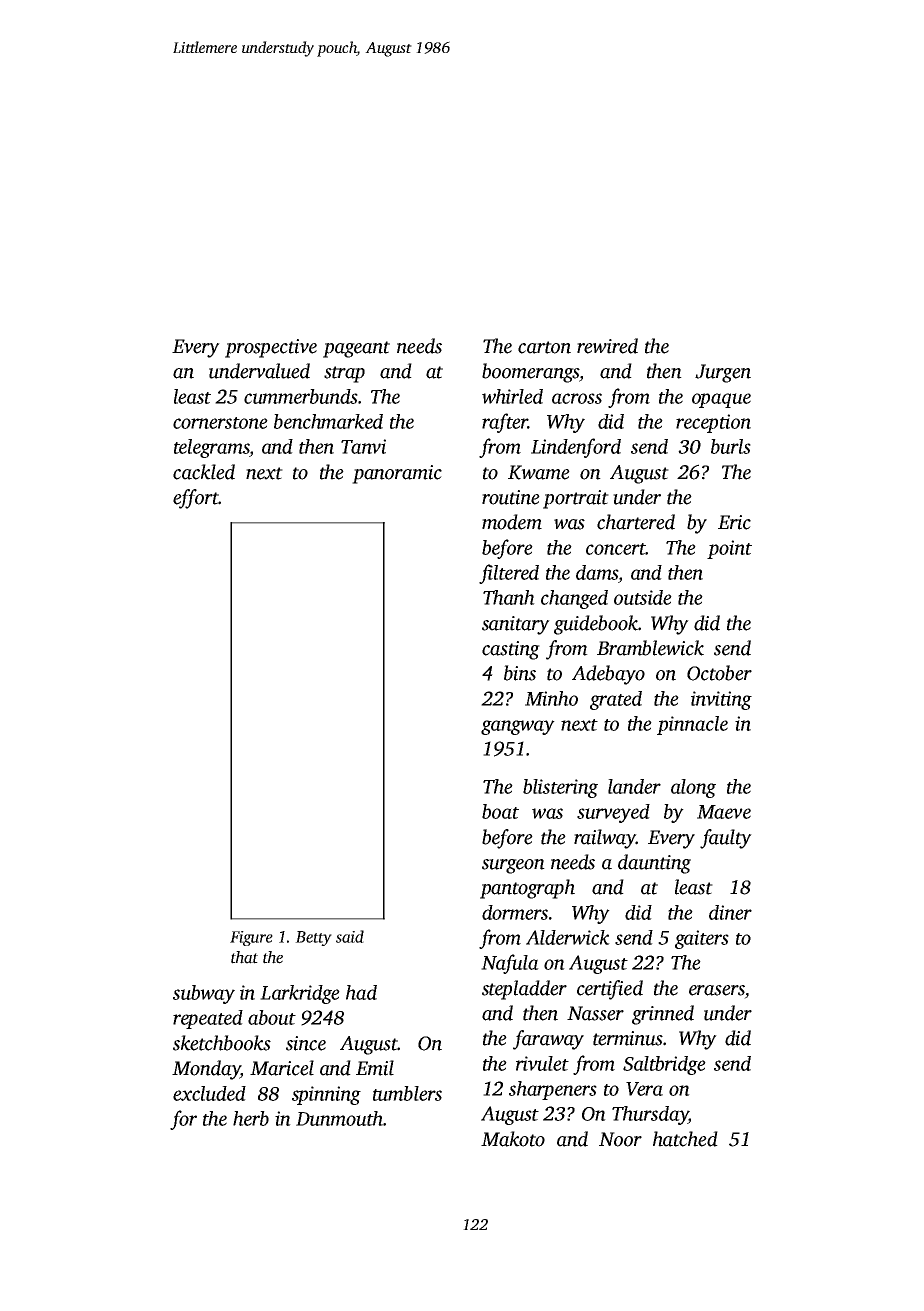 This screenshot has height=1311, width=924. I want to click on sharpeners, so click(553, 1090).
